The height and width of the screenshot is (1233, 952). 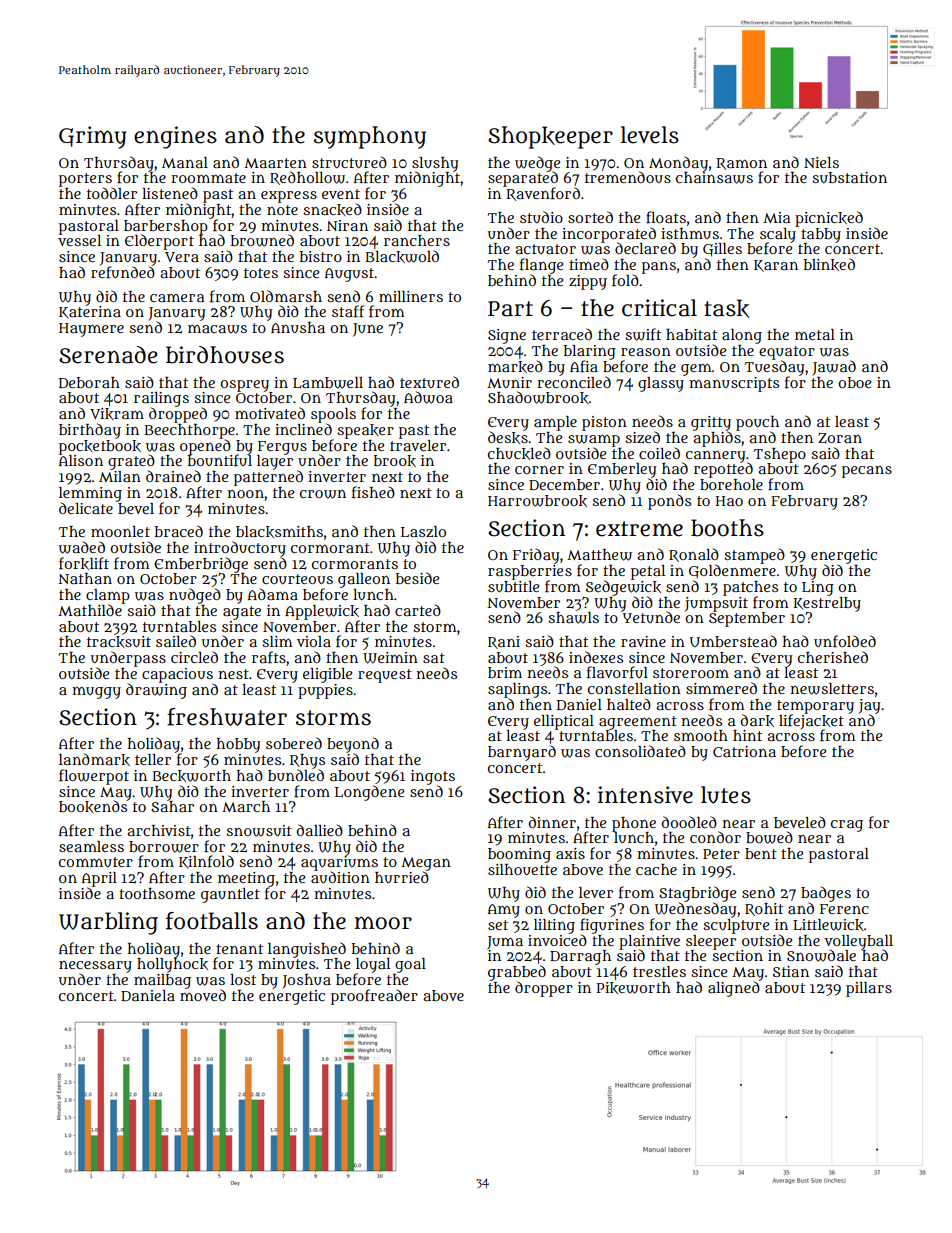 What do you see at coordinates (374, 997) in the screenshot?
I see `proofreader` at bounding box center [374, 997].
